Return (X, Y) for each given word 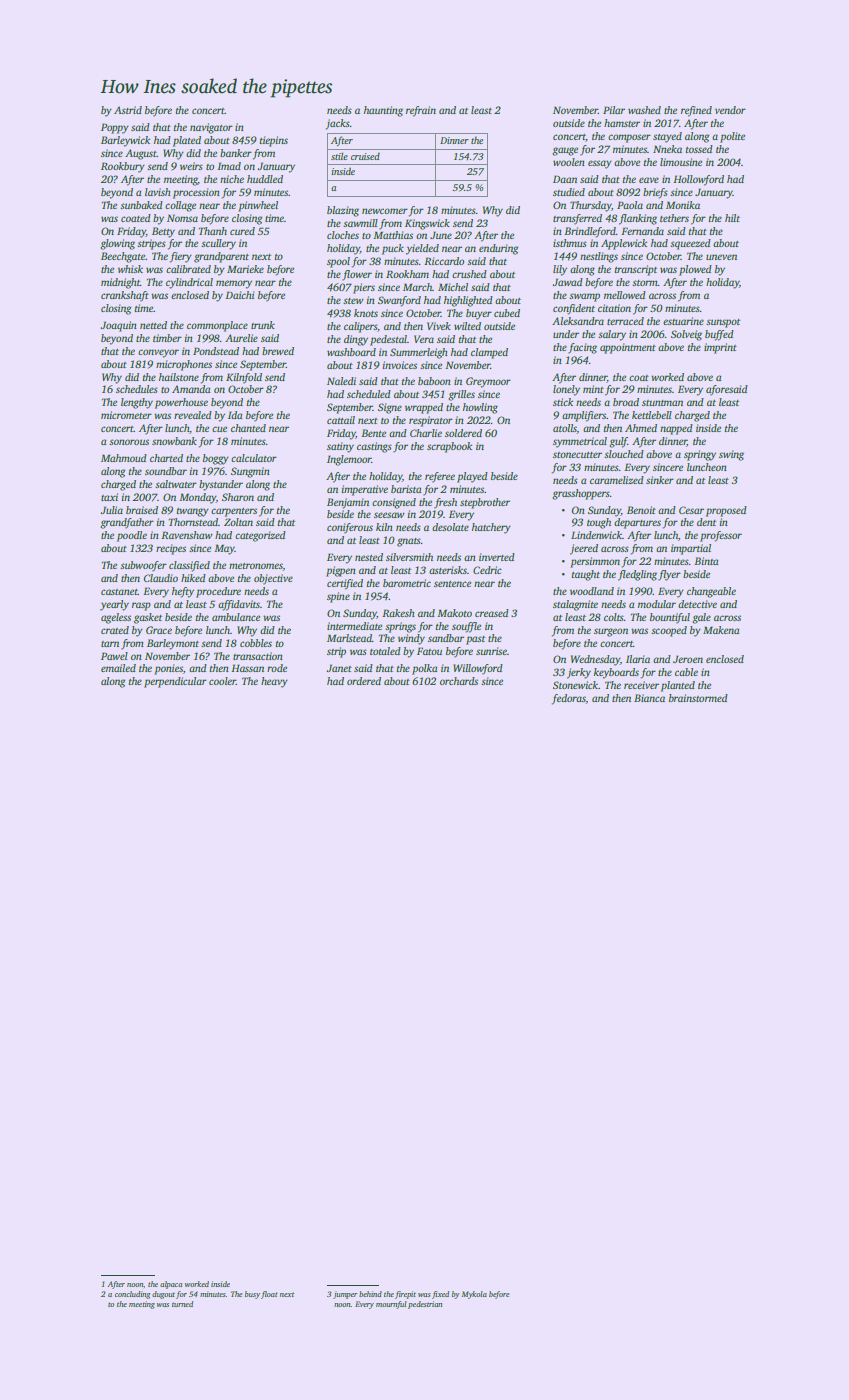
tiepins (274, 141)
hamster (622, 123)
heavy (274, 682)
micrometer (126, 415)
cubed (507, 313)
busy (252, 1295)
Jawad (568, 282)
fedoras (569, 699)
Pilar (614, 110)
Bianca (649, 698)
